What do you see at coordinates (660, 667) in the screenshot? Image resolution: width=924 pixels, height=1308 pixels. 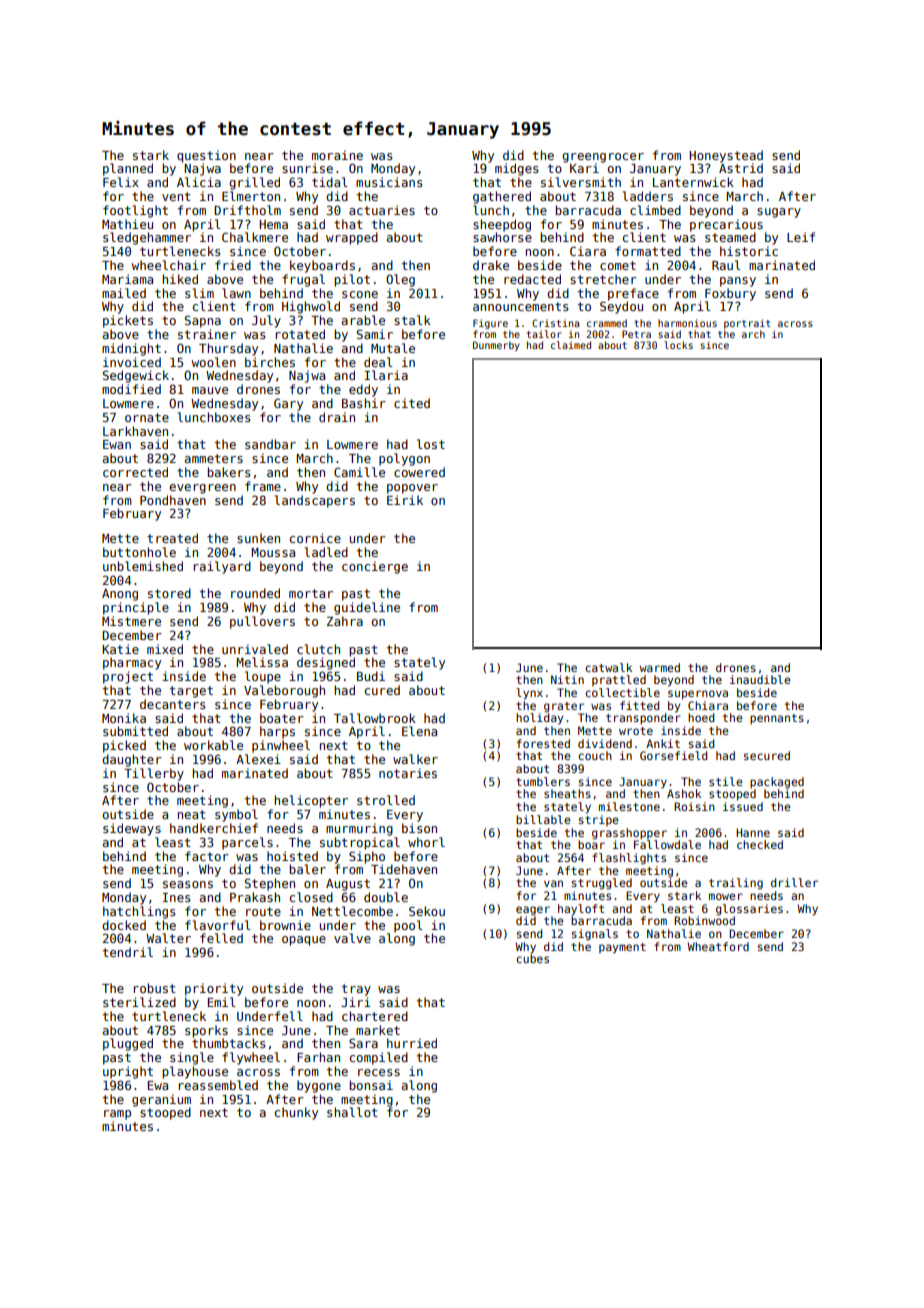 I see `warmed` at bounding box center [660, 667].
